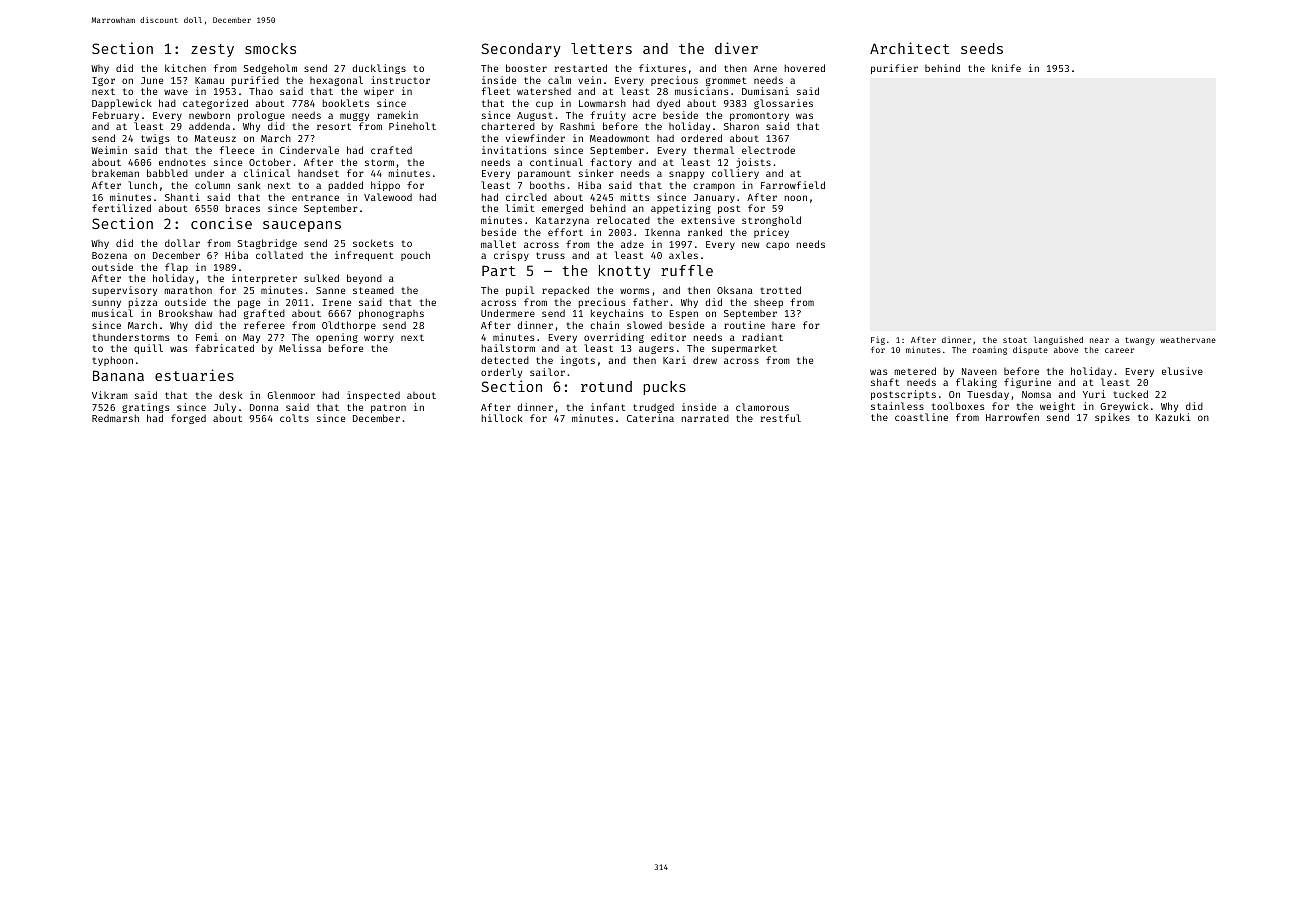  I want to click on purifier, so click(894, 69).
